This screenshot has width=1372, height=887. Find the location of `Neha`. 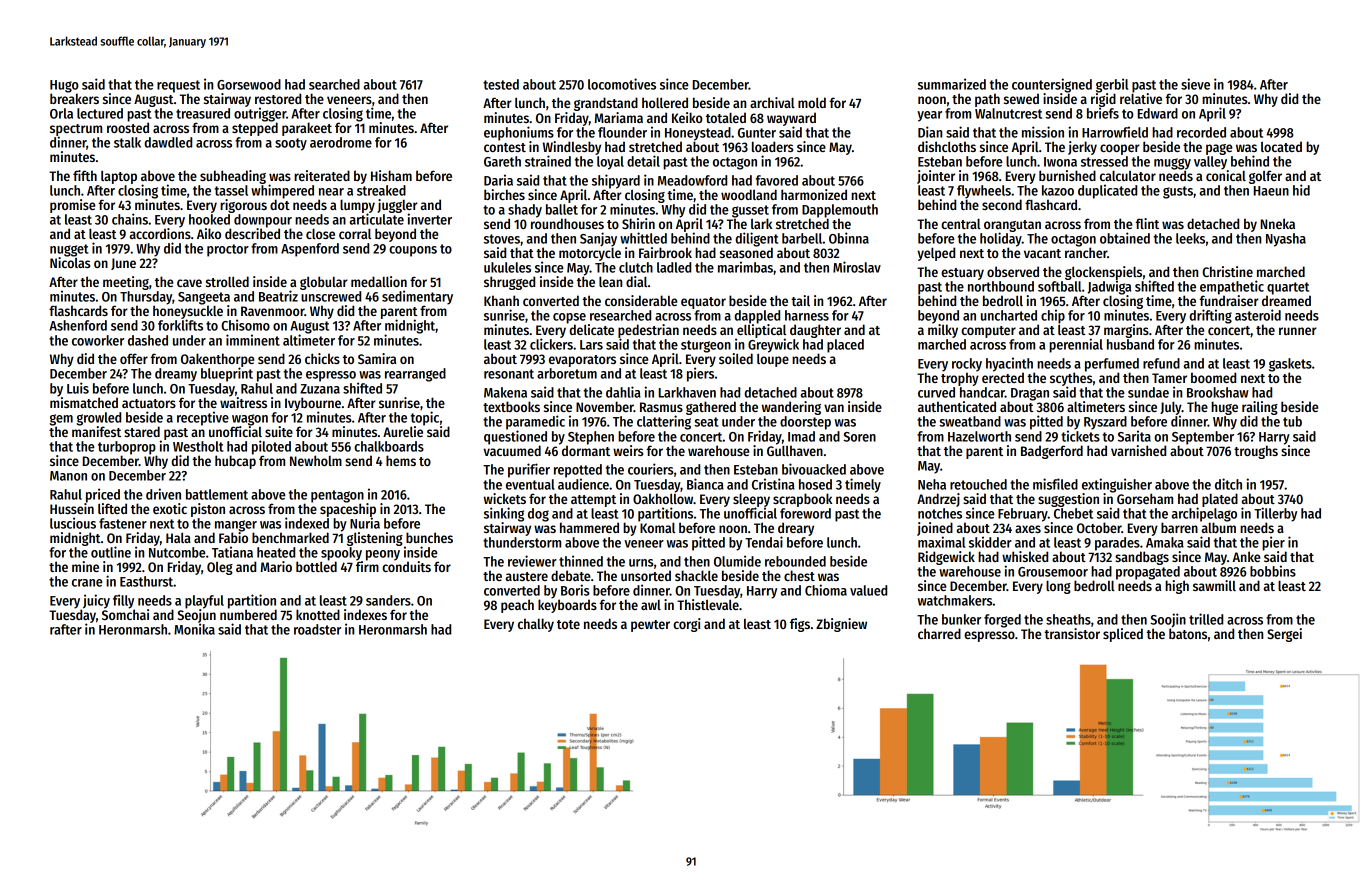

Neha is located at coordinates (932, 484).
